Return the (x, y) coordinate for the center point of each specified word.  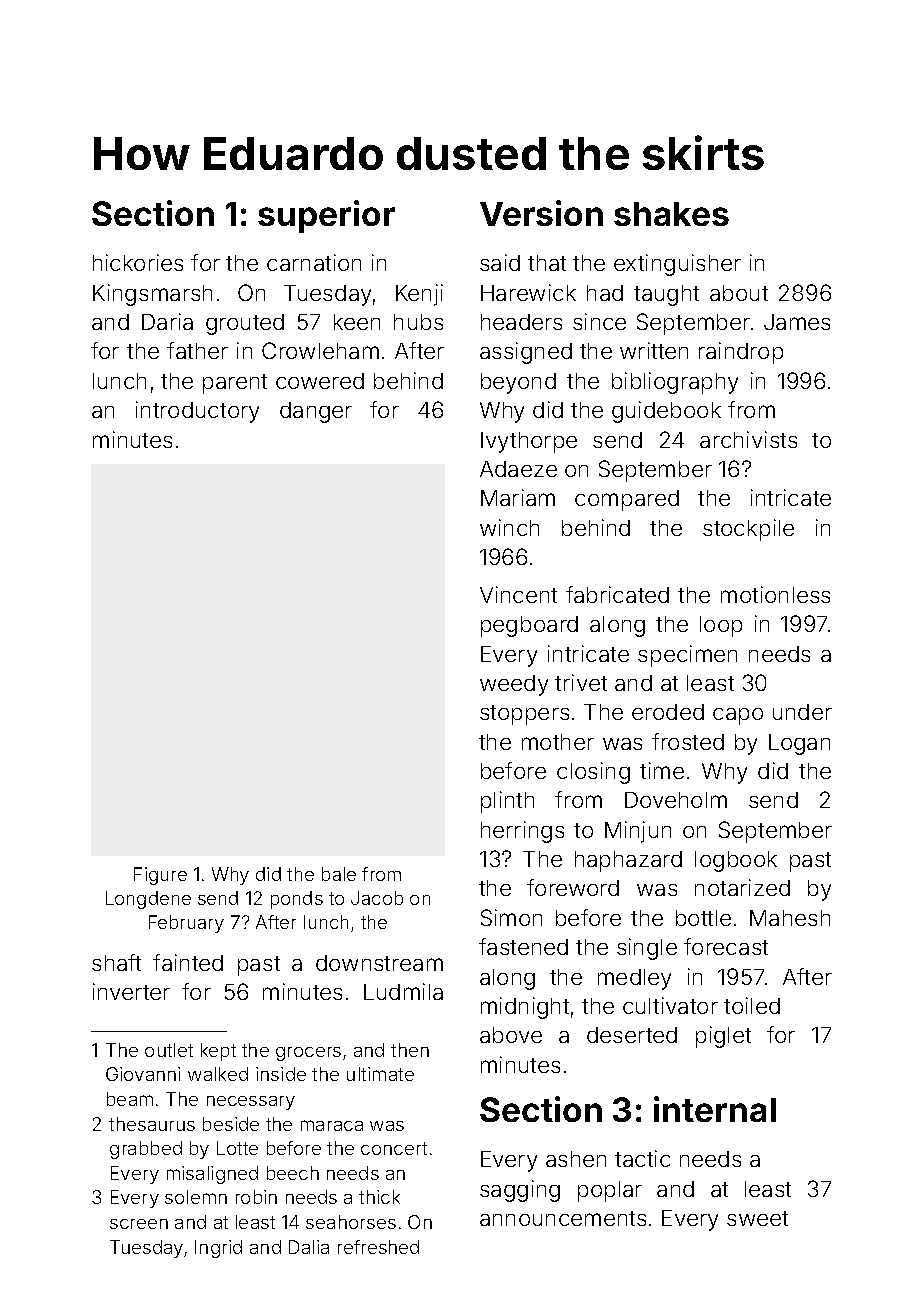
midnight (525, 1008)
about (739, 293)
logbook (736, 861)
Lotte (237, 1148)
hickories (138, 262)
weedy (514, 685)
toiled (752, 1005)
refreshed (378, 1247)
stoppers (524, 715)
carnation (314, 262)
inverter (131, 991)
